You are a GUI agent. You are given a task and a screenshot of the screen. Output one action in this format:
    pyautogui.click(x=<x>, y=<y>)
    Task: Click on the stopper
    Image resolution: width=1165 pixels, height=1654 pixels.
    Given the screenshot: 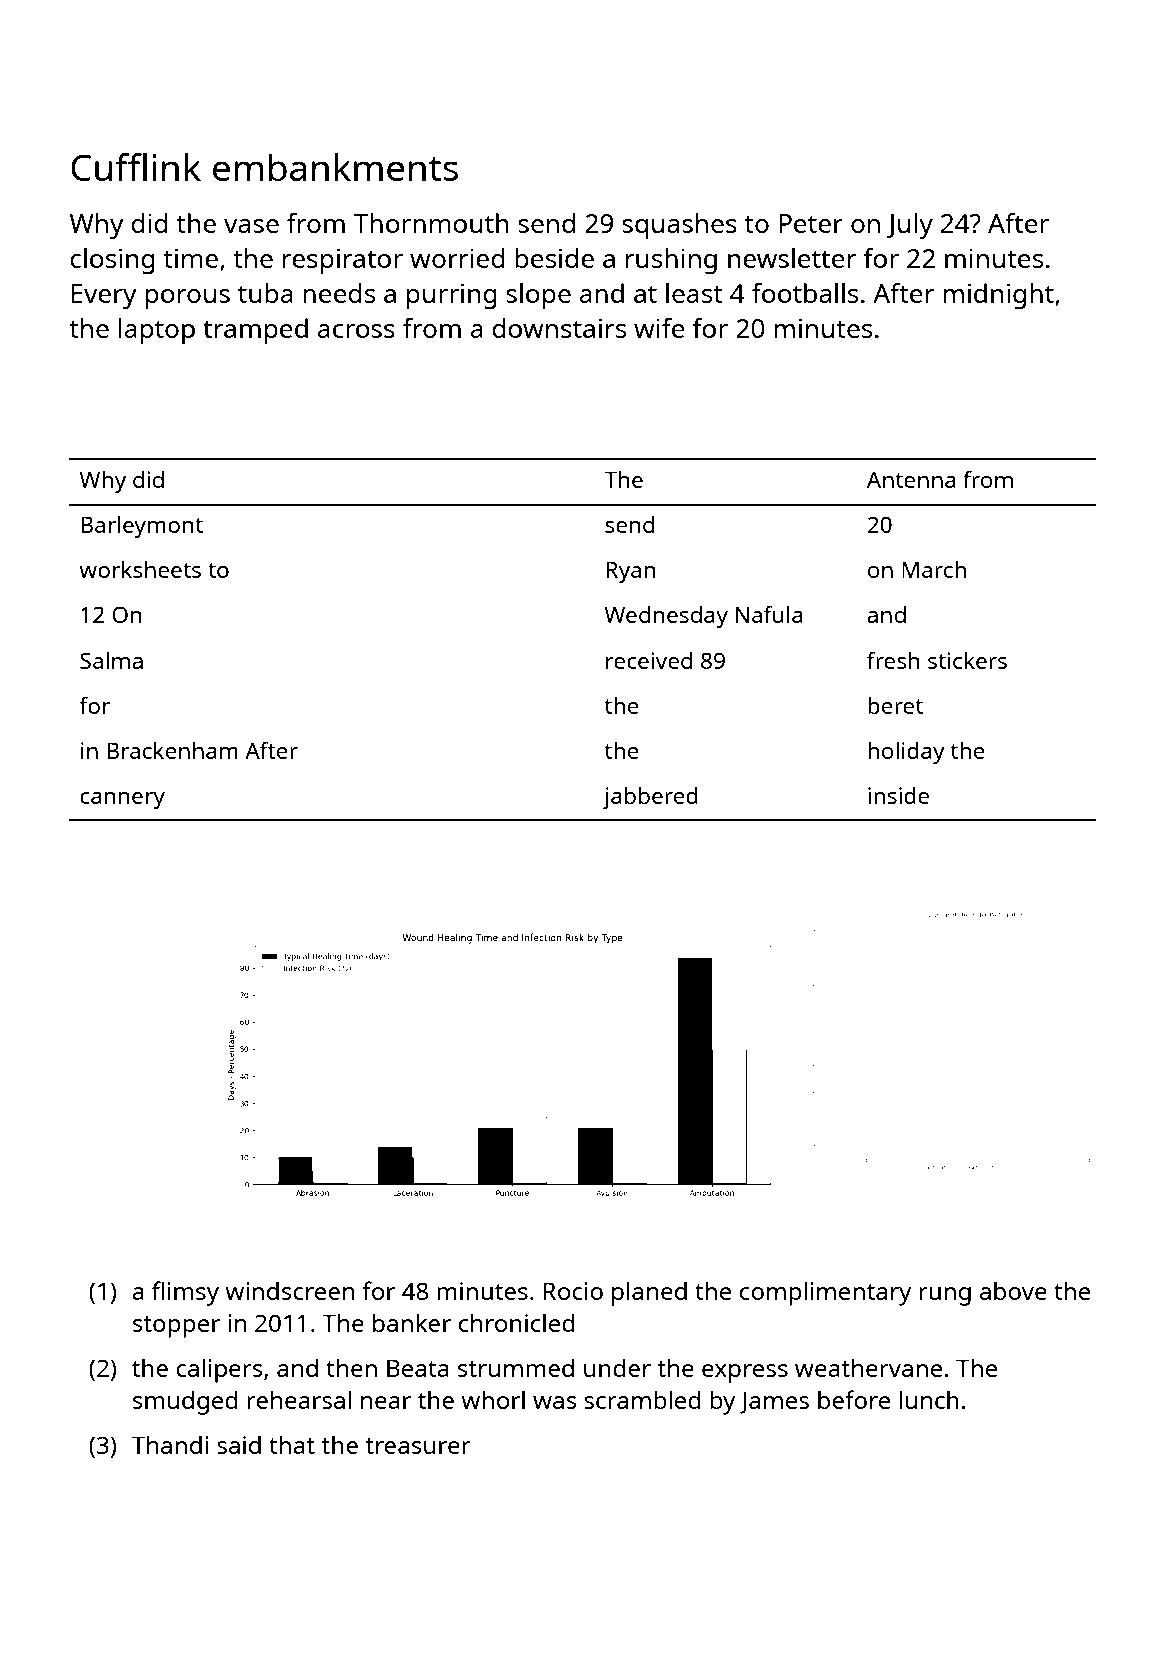 What is the action you would take?
    pyautogui.click(x=176, y=1327)
